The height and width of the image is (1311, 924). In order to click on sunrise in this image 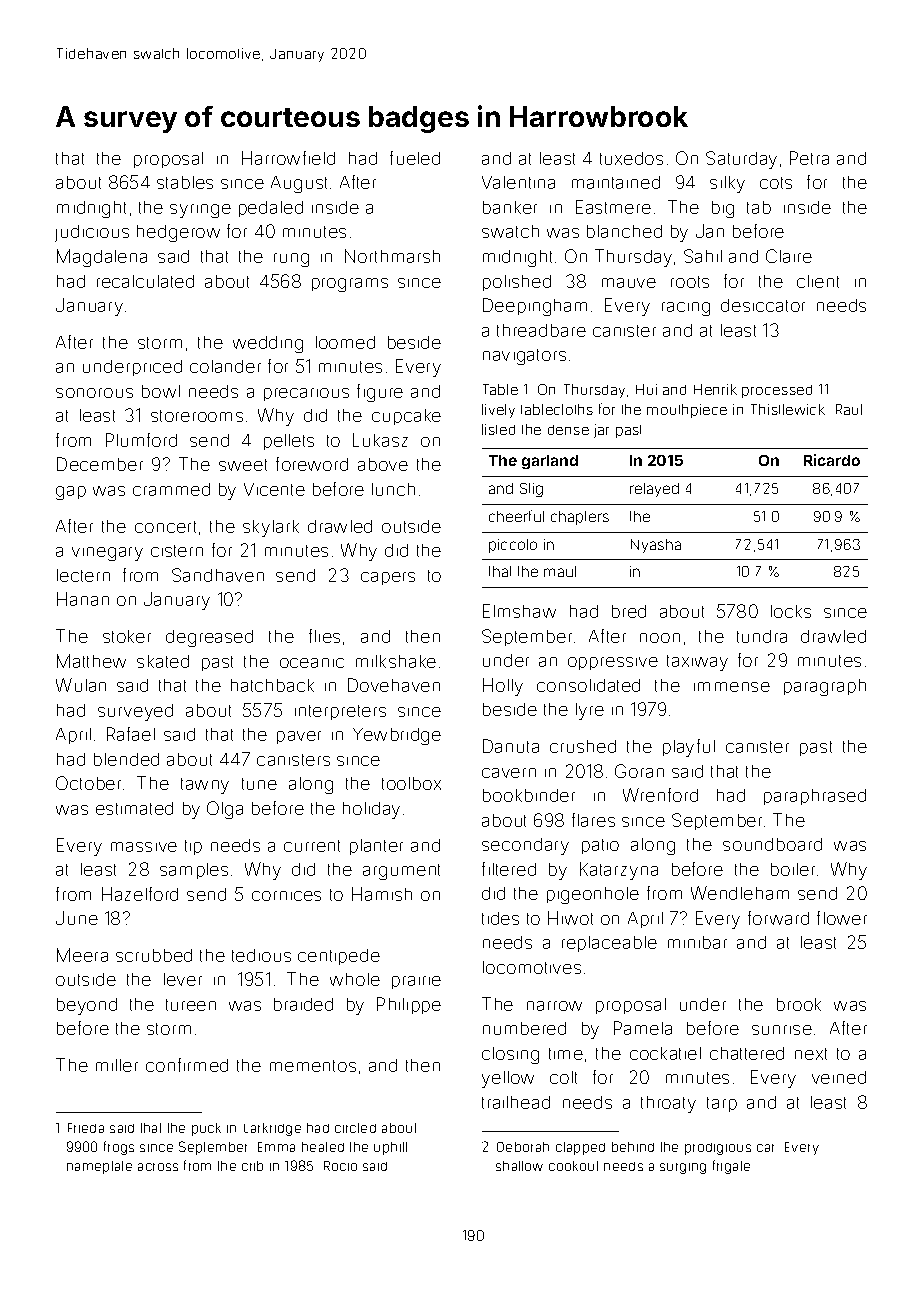, I will do `click(782, 1030)`.
